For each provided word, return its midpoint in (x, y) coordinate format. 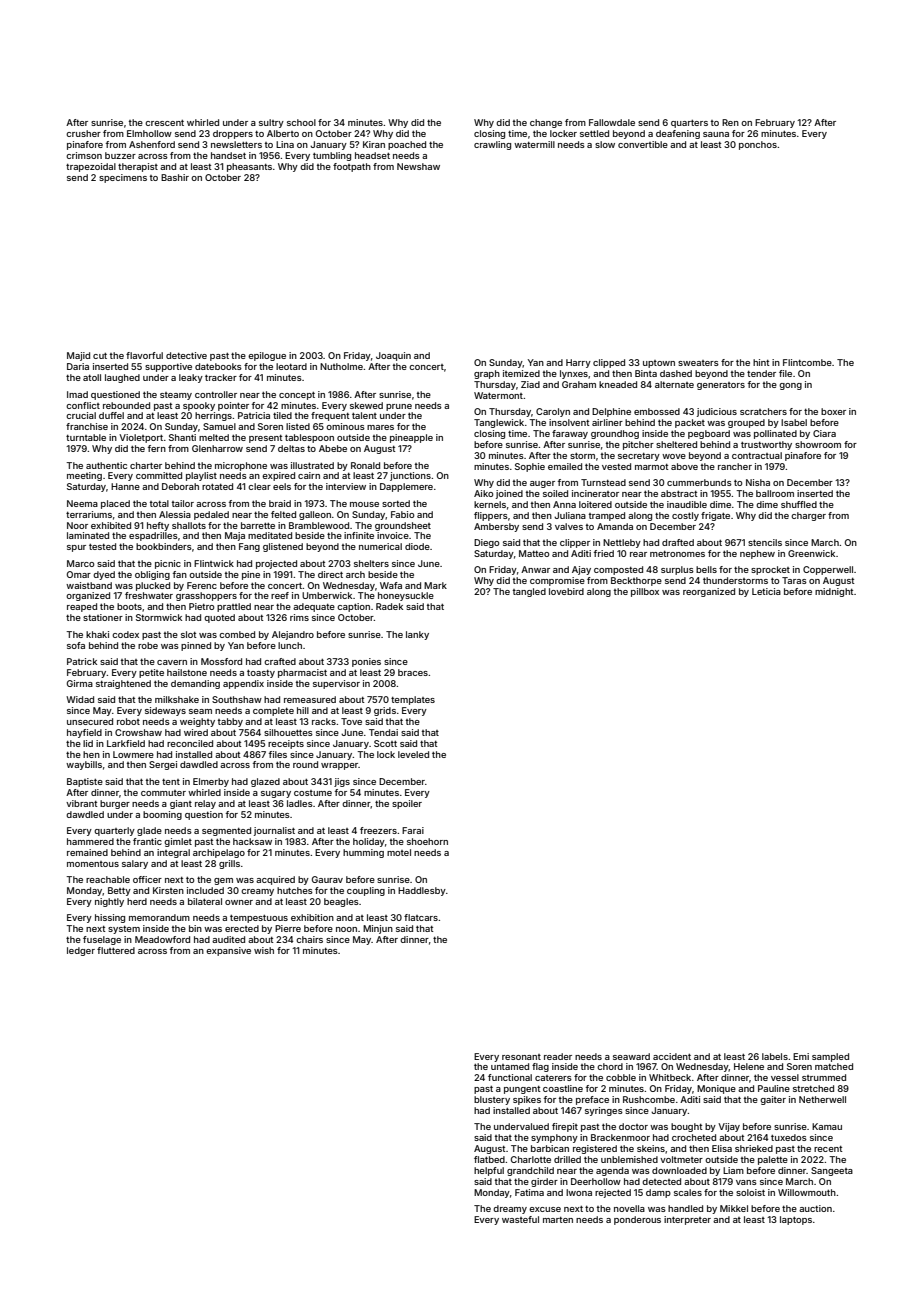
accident (672, 1056)
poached (407, 145)
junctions (410, 476)
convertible (643, 144)
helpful (489, 1171)
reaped (82, 607)
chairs (309, 939)
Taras (794, 580)
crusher (83, 133)
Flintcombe (807, 362)
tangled (529, 592)
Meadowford (162, 939)
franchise (87, 426)
